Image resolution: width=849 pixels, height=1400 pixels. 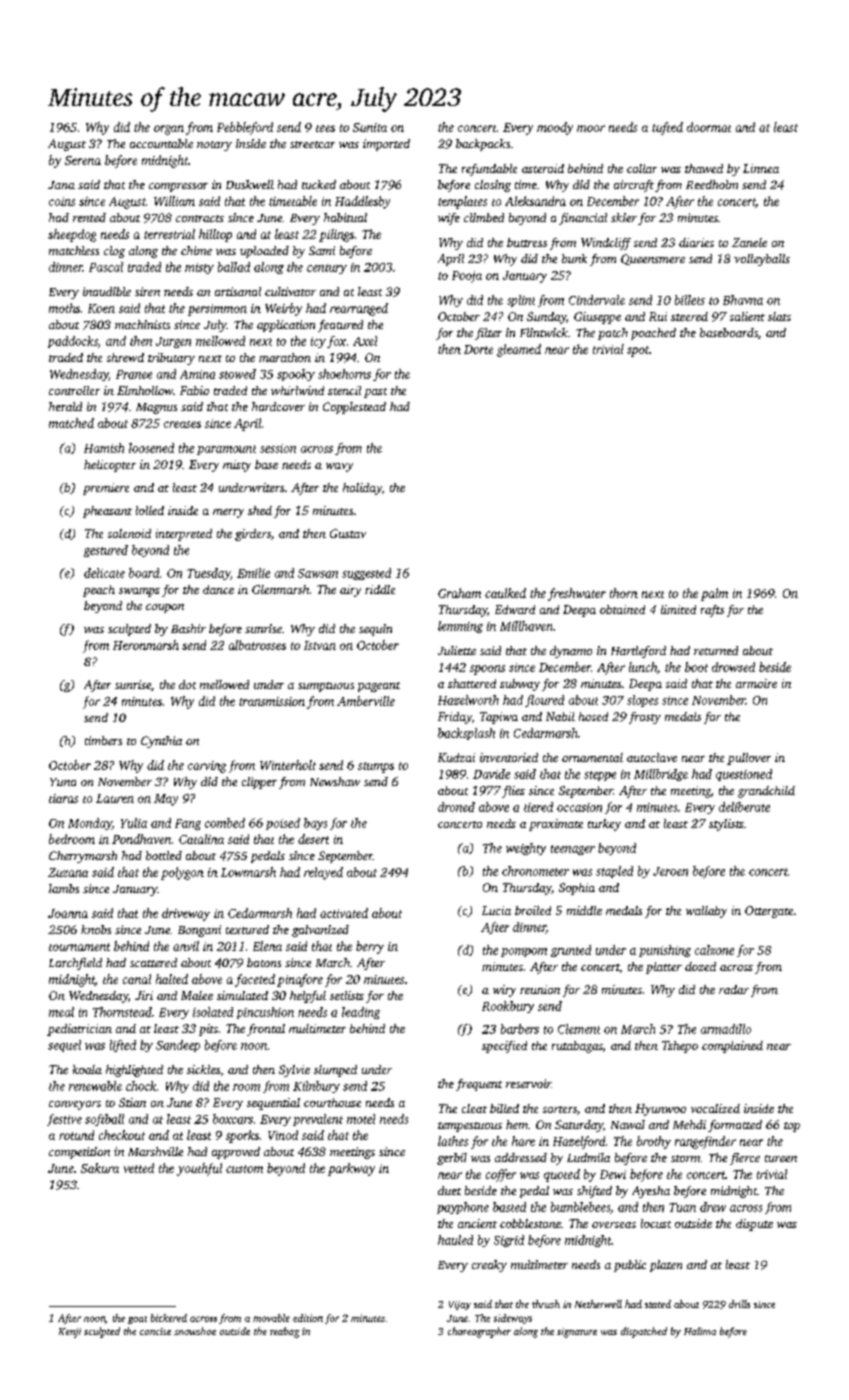 What do you see at coordinates (83, 160) in the document?
I see `Serena` at bounding box center [83, 160].
